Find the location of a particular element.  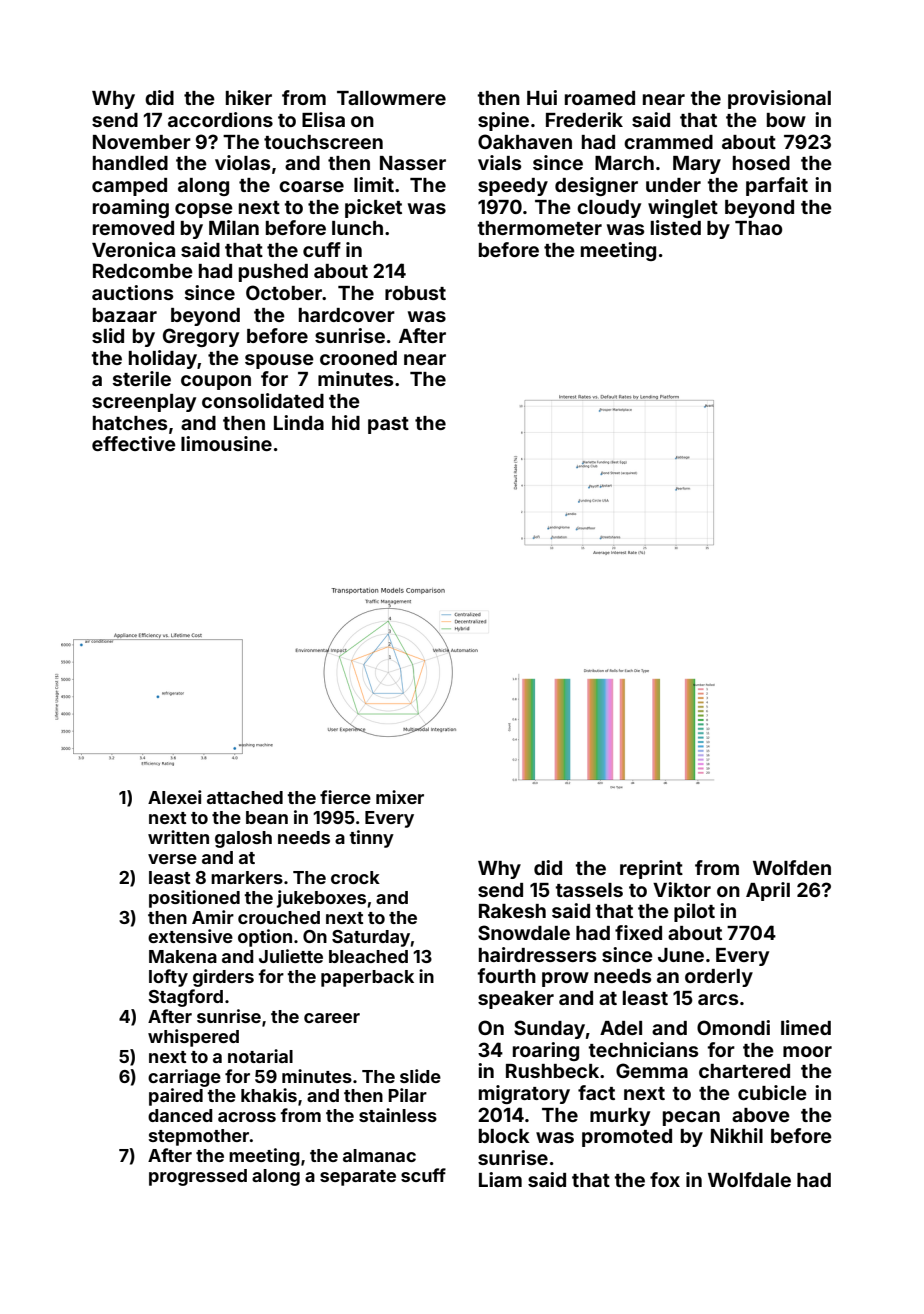

Adel is located at coordinates (621, 1028).
